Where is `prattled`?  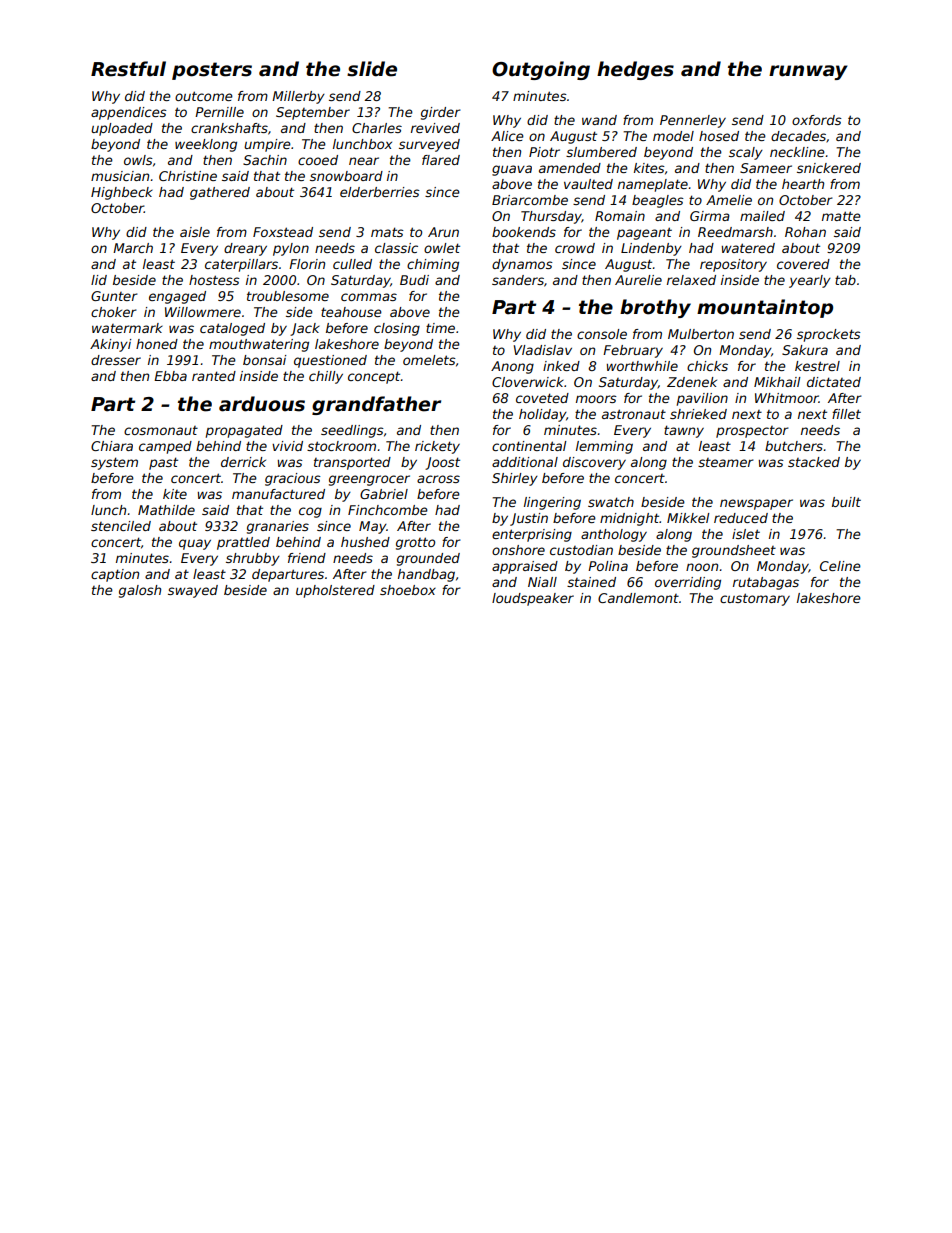
prattled is located at coordinates (243, 543).
